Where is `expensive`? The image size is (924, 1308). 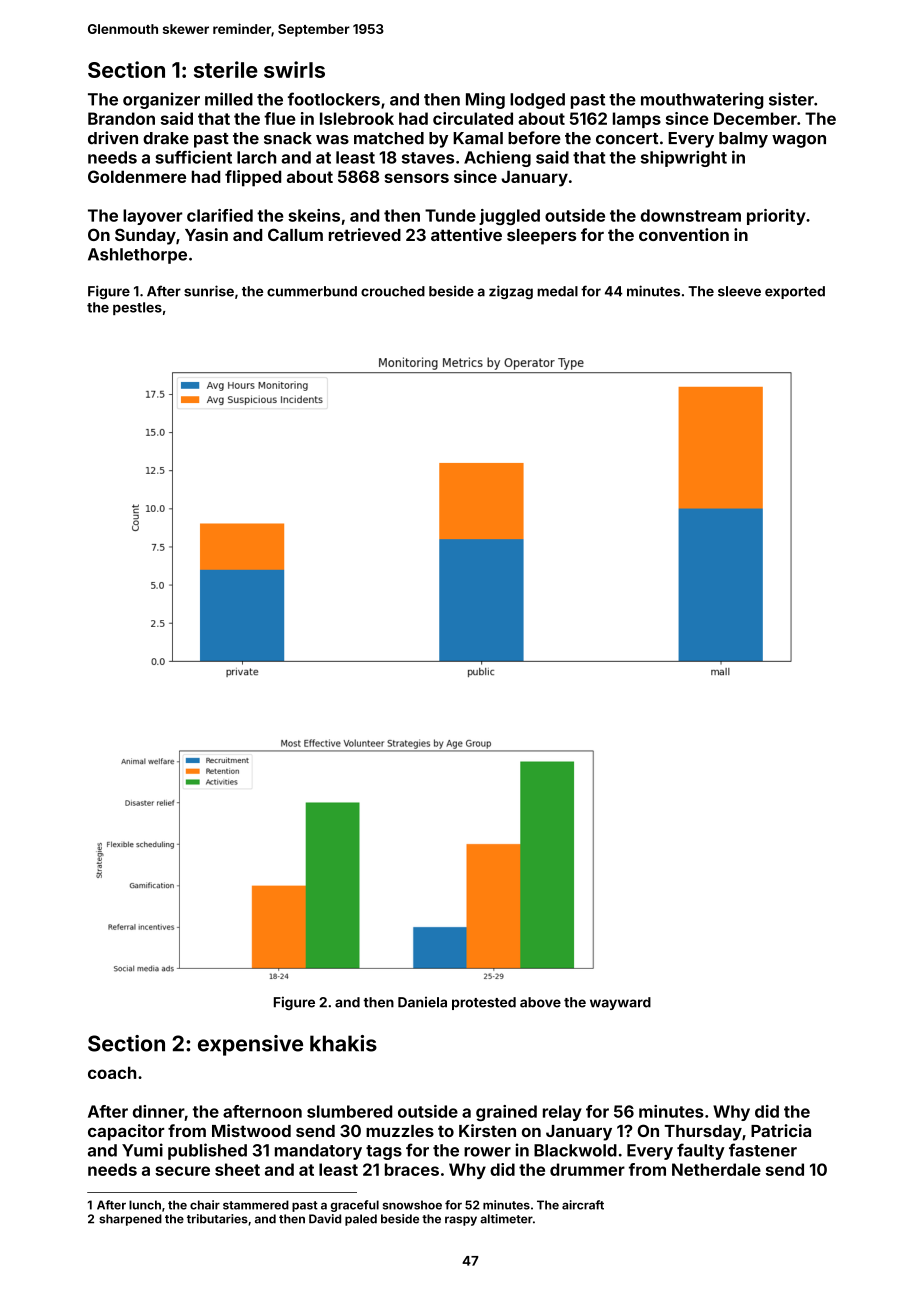
expensive is located at coordinates (250, 1045).
